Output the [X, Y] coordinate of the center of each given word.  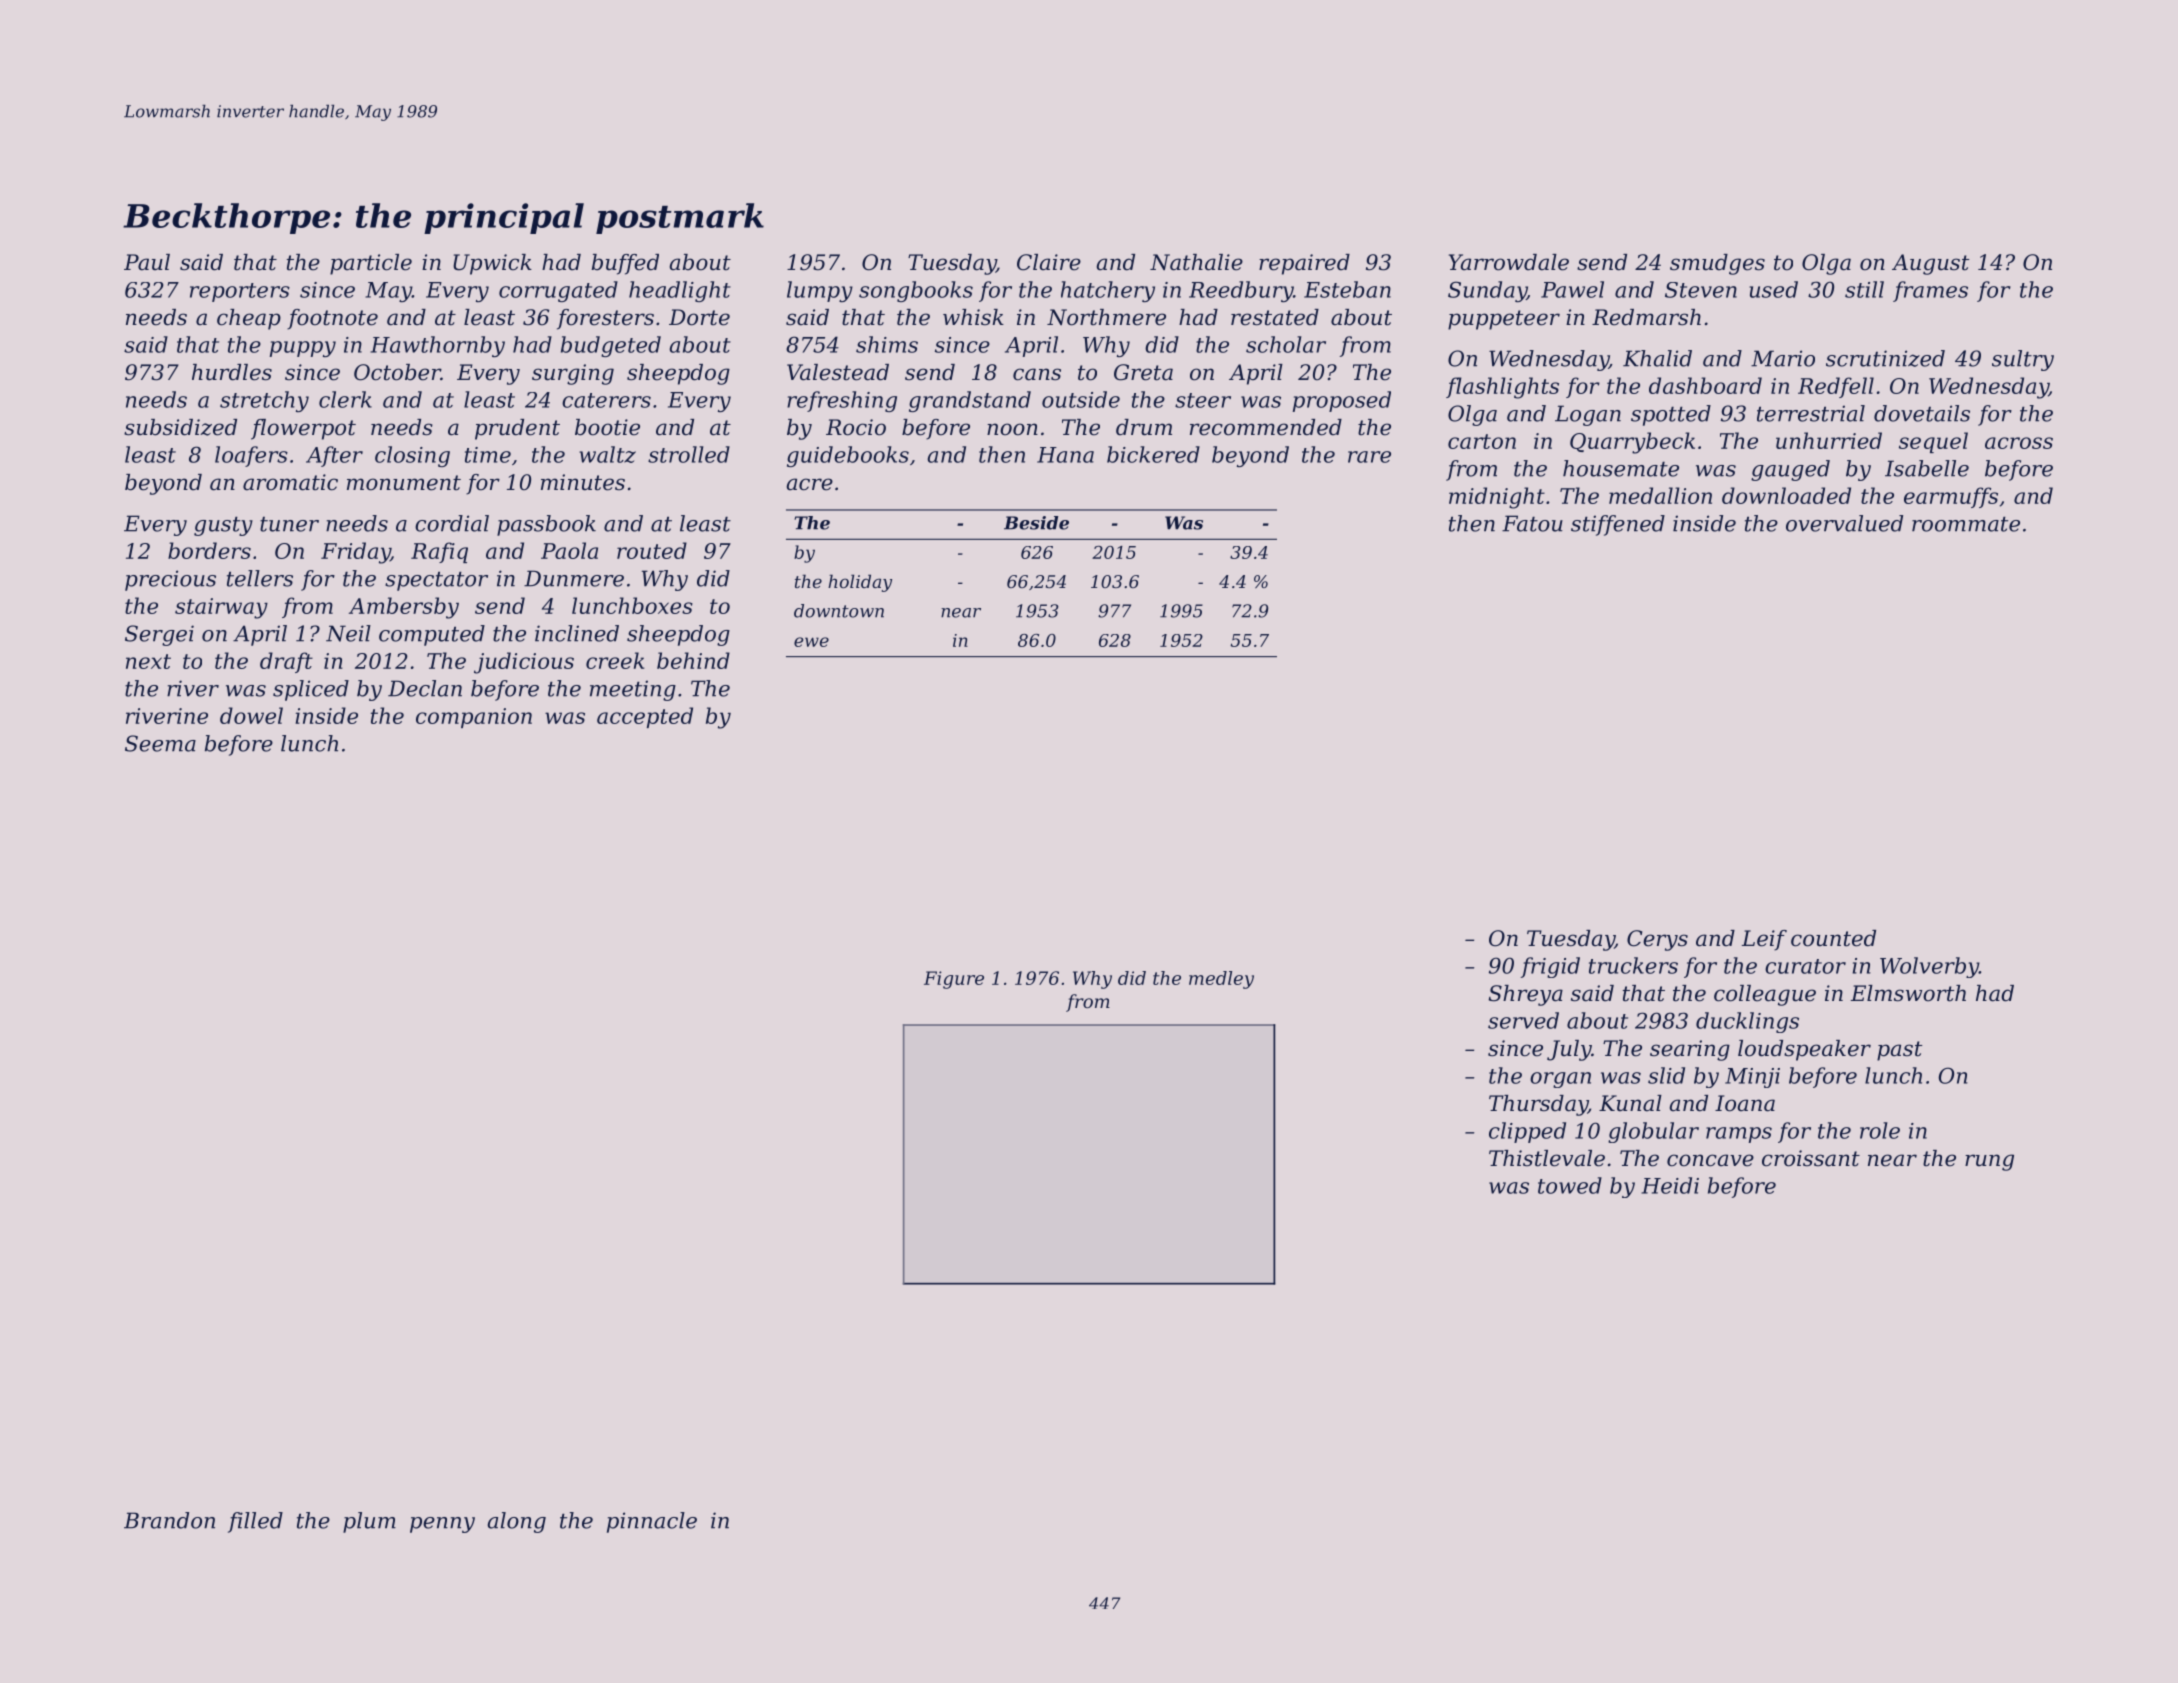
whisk [973, 317]
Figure [954, 980]
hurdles [232, 372]
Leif [1764, 940]
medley [1221, 980]
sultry [2023, 360]
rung [1989, 1162]
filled [255, 1522]
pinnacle [652, 1522]
